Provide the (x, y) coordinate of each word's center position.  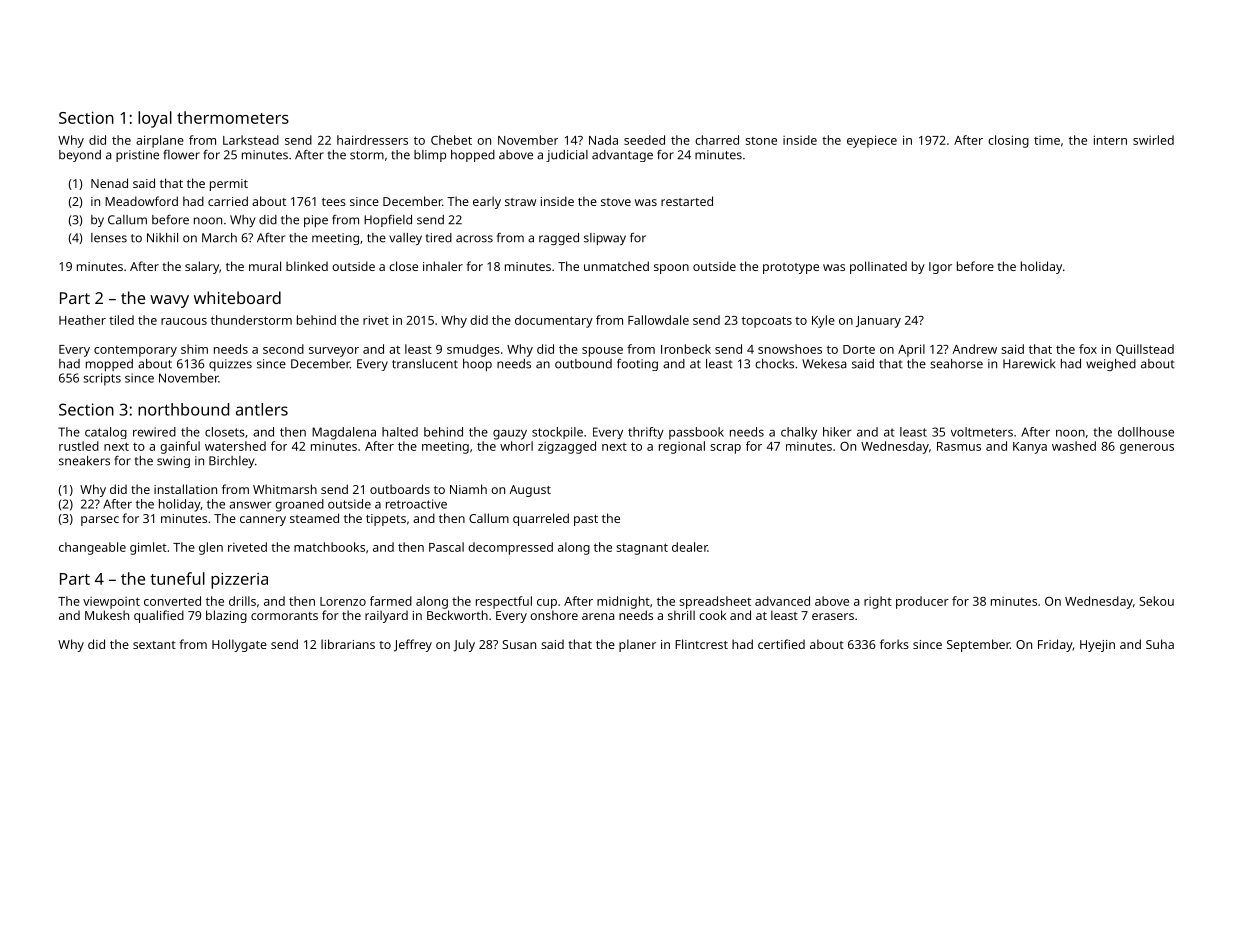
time (1047, 140)
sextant (154, 645)
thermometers (233, 117)
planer (637, 645)
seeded (644, 140)
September (978, 645)
